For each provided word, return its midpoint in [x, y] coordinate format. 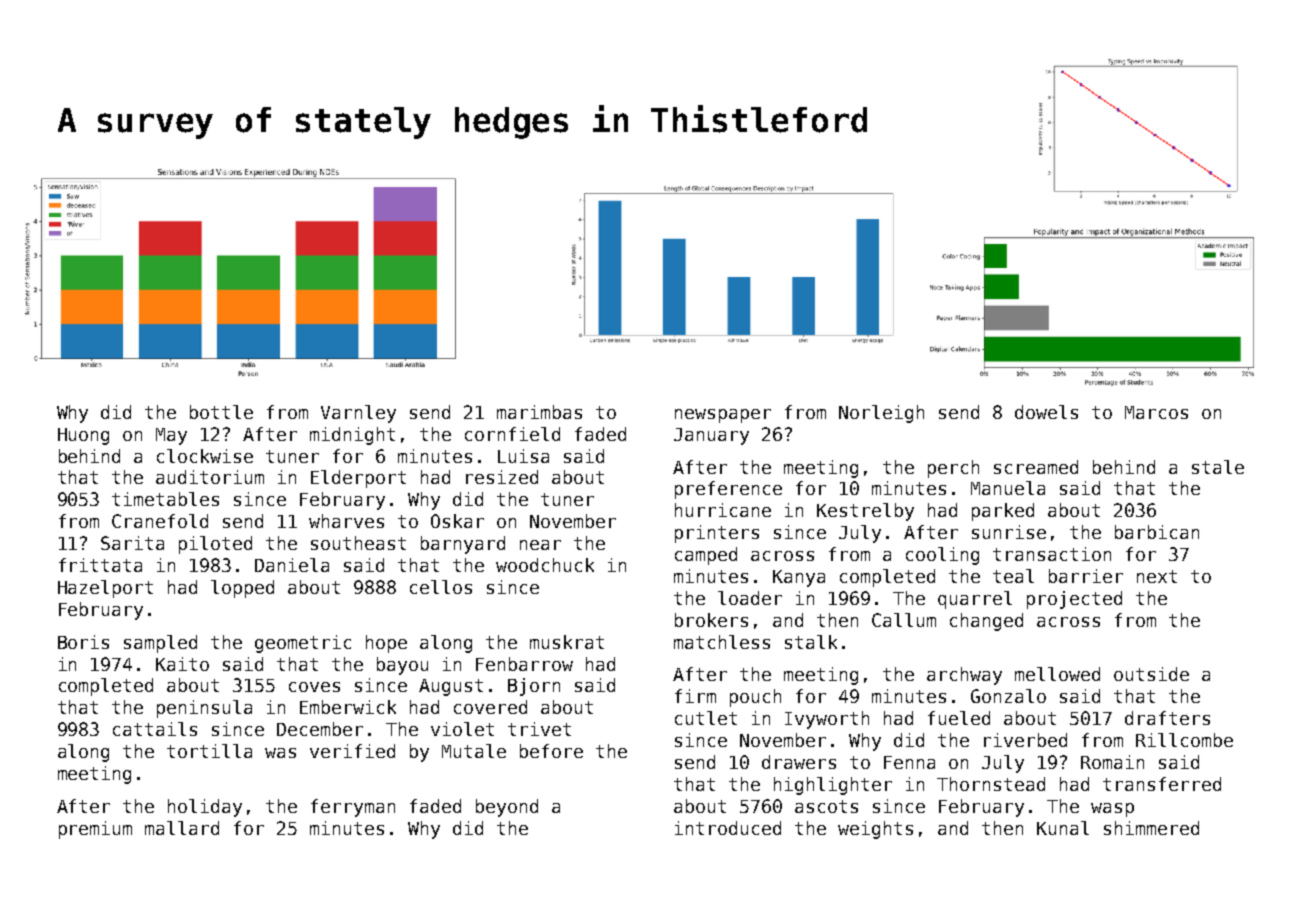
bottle [221, 412]
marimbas [539, 412]
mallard [182, 828]
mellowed [1057, 674]
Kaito [182, 664]
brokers [711, 620]
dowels [1046, 412]
